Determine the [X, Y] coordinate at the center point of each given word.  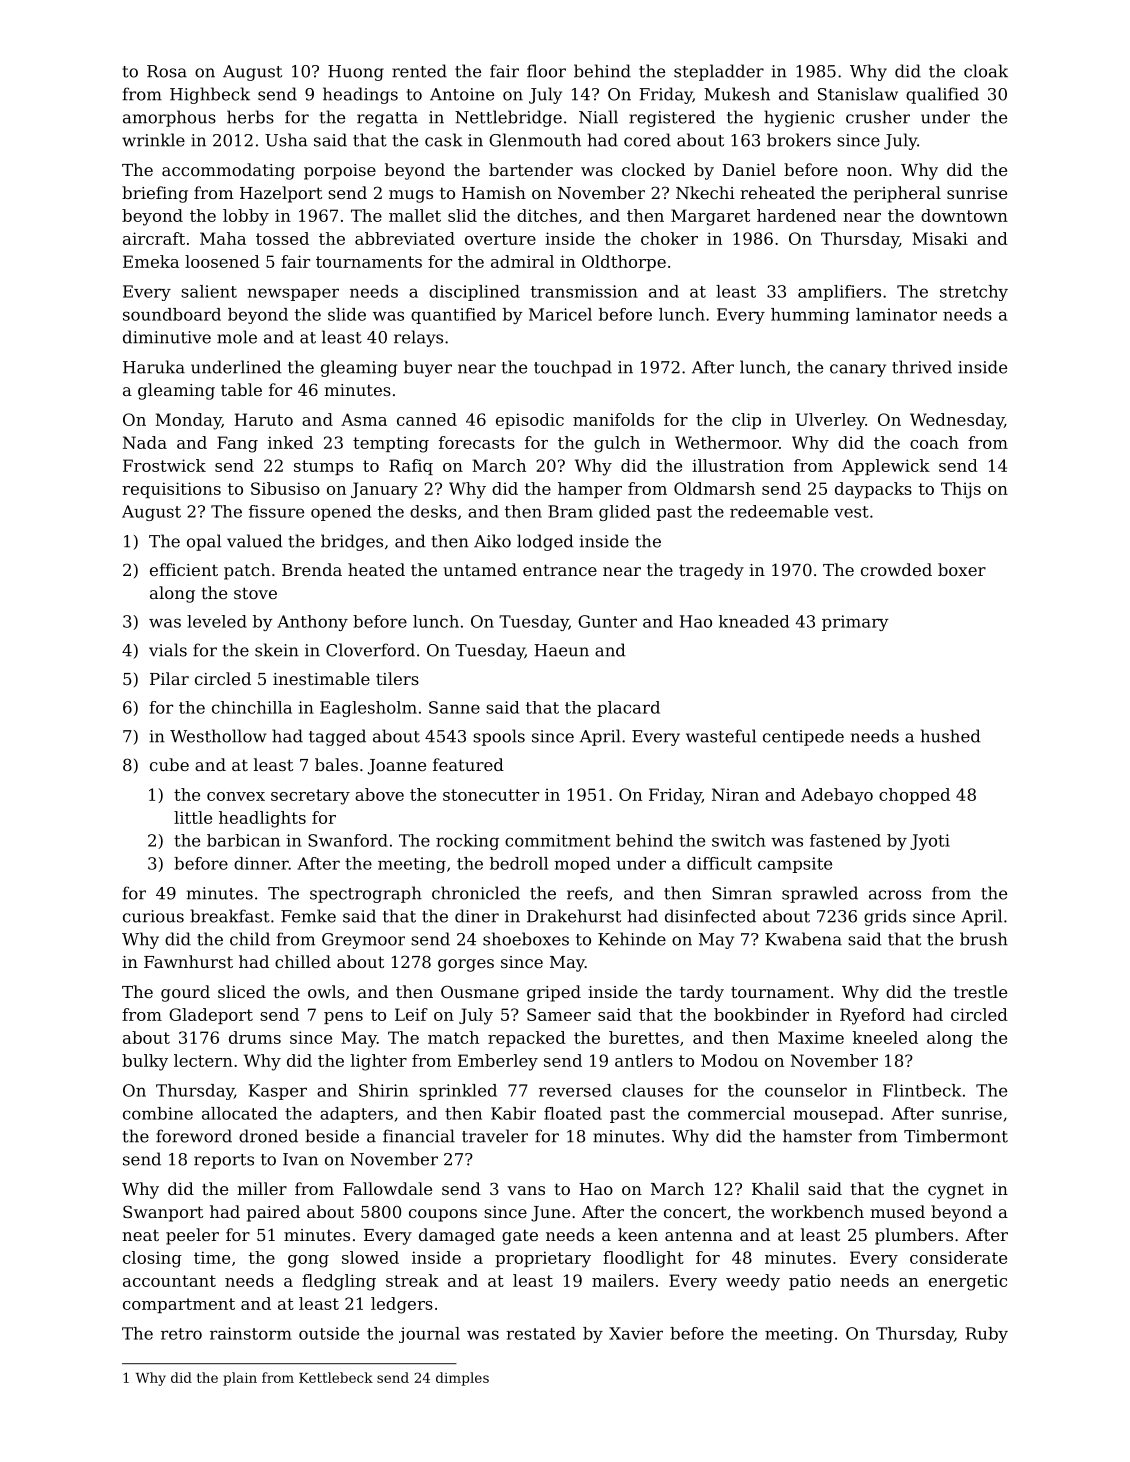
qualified [942, 95]
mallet [415, 215]
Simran [742, 893]
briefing [155, 194]
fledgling [339, 1282]
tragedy [711, 571]
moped [582, 865]
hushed [950, 736]
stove [255, 593]
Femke [308, 916]
